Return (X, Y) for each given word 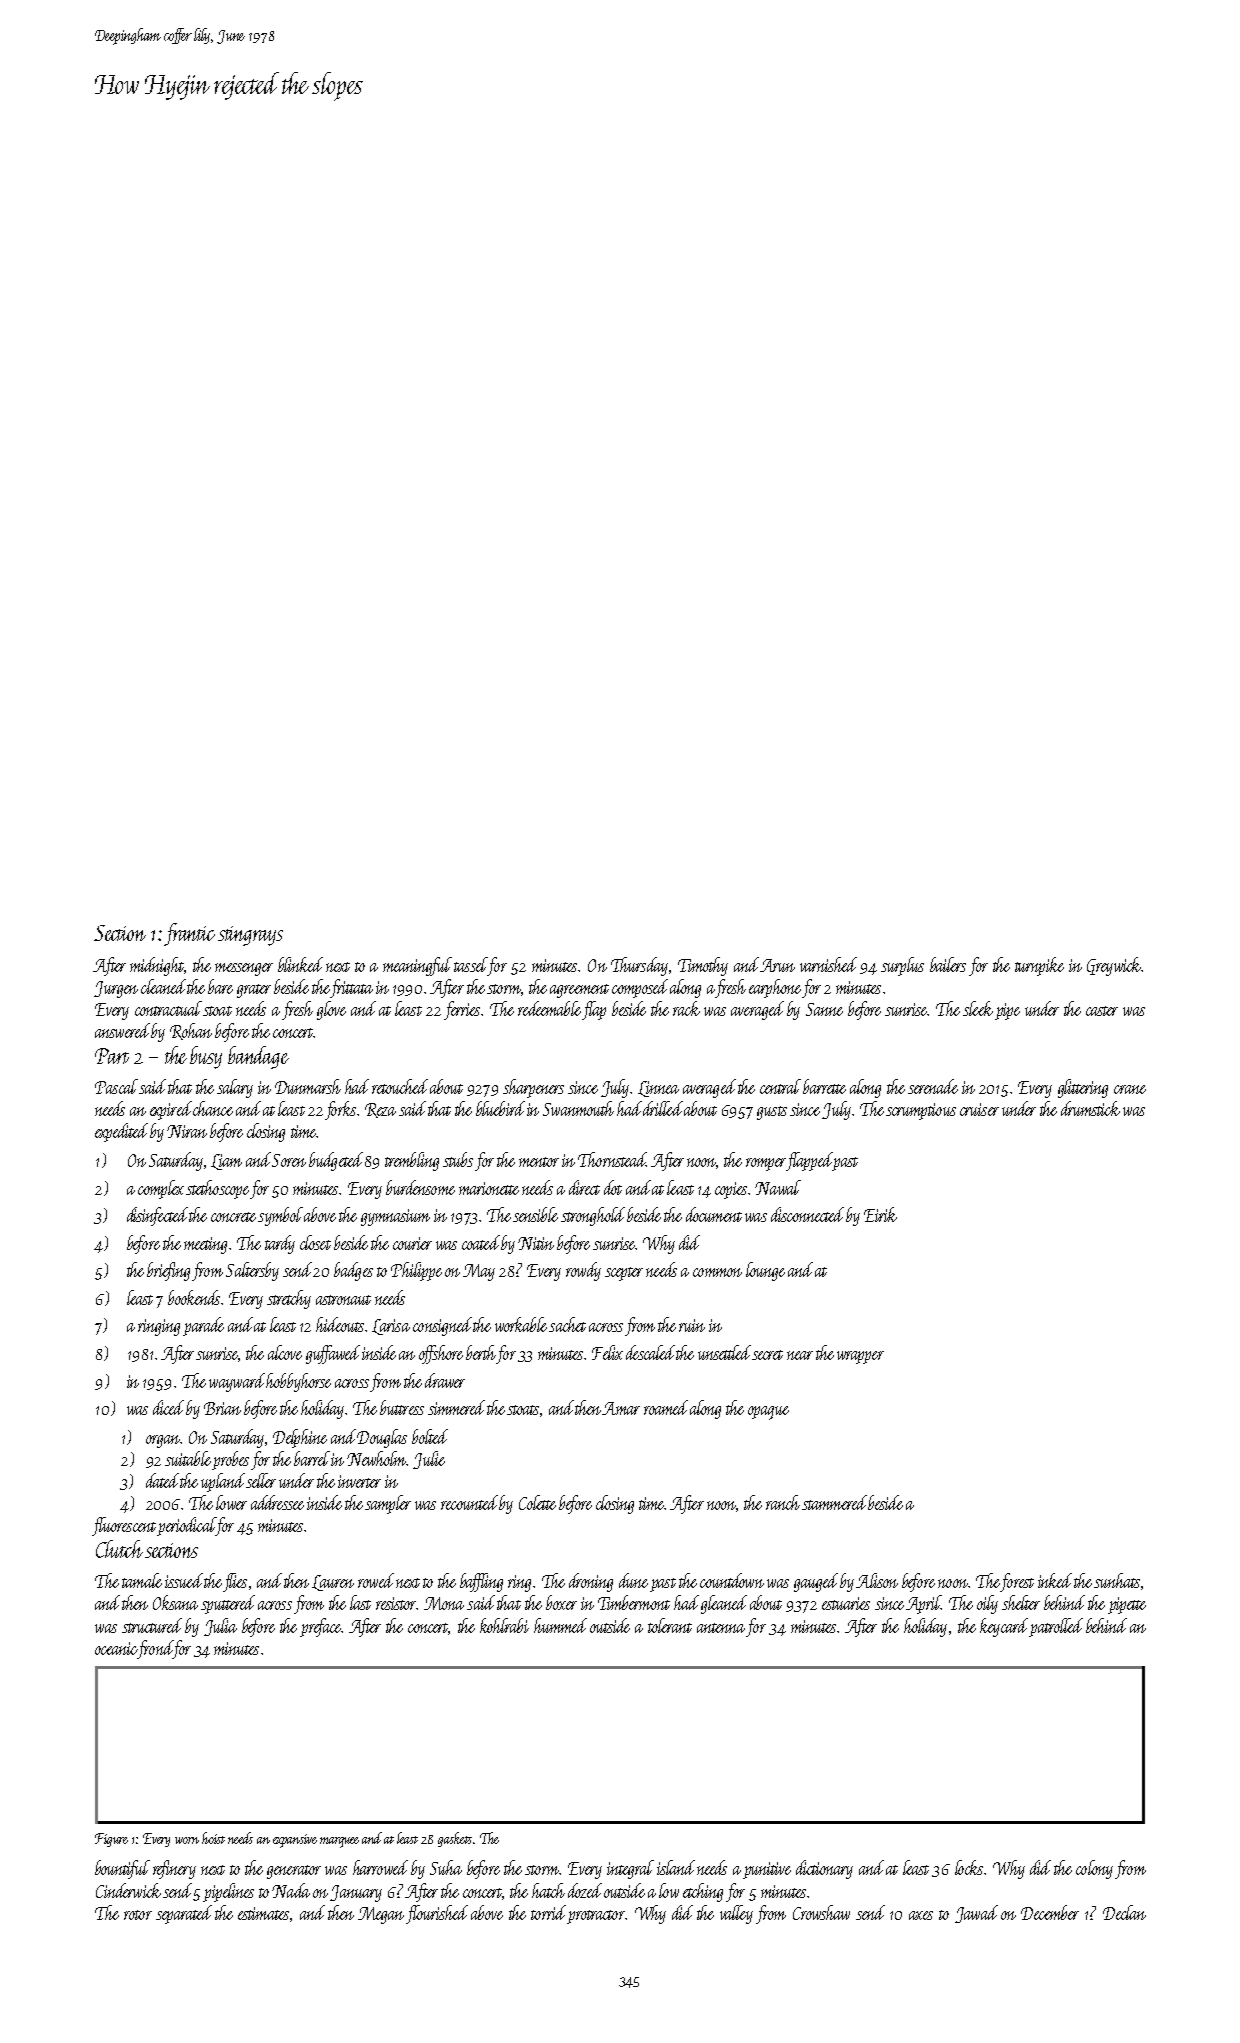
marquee (339, 1842)
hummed (560, 1625)
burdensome (420, 1187)
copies (731, 1190)
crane (1130, 1089)
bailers (948, 964)
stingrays (250, 936)
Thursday (639, 966)
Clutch (119, 1549)
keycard (1004, 1627)
